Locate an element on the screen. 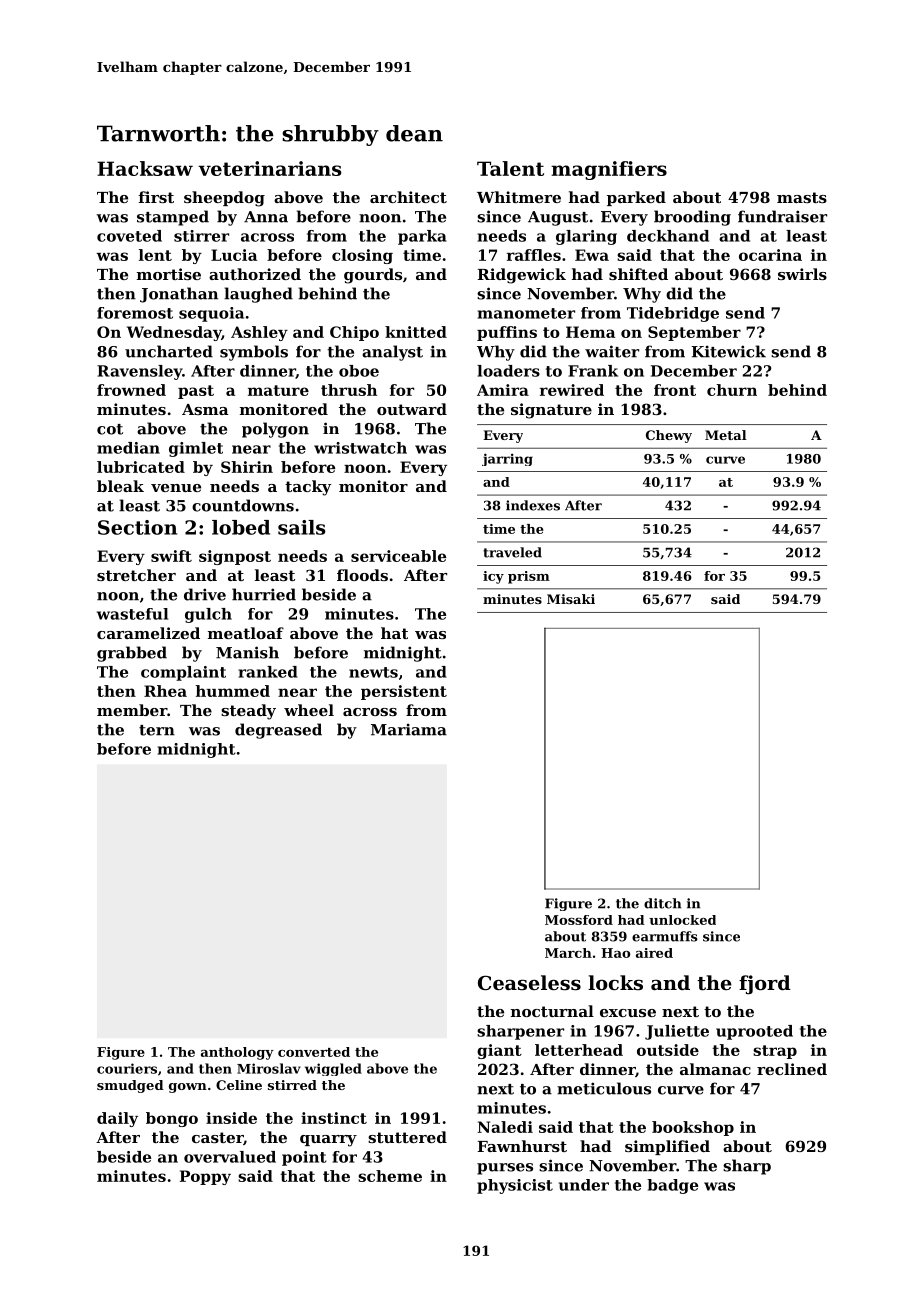 The width and height of the screenshot is (924, 1314). puffins is located at coordinates (507, 333).
